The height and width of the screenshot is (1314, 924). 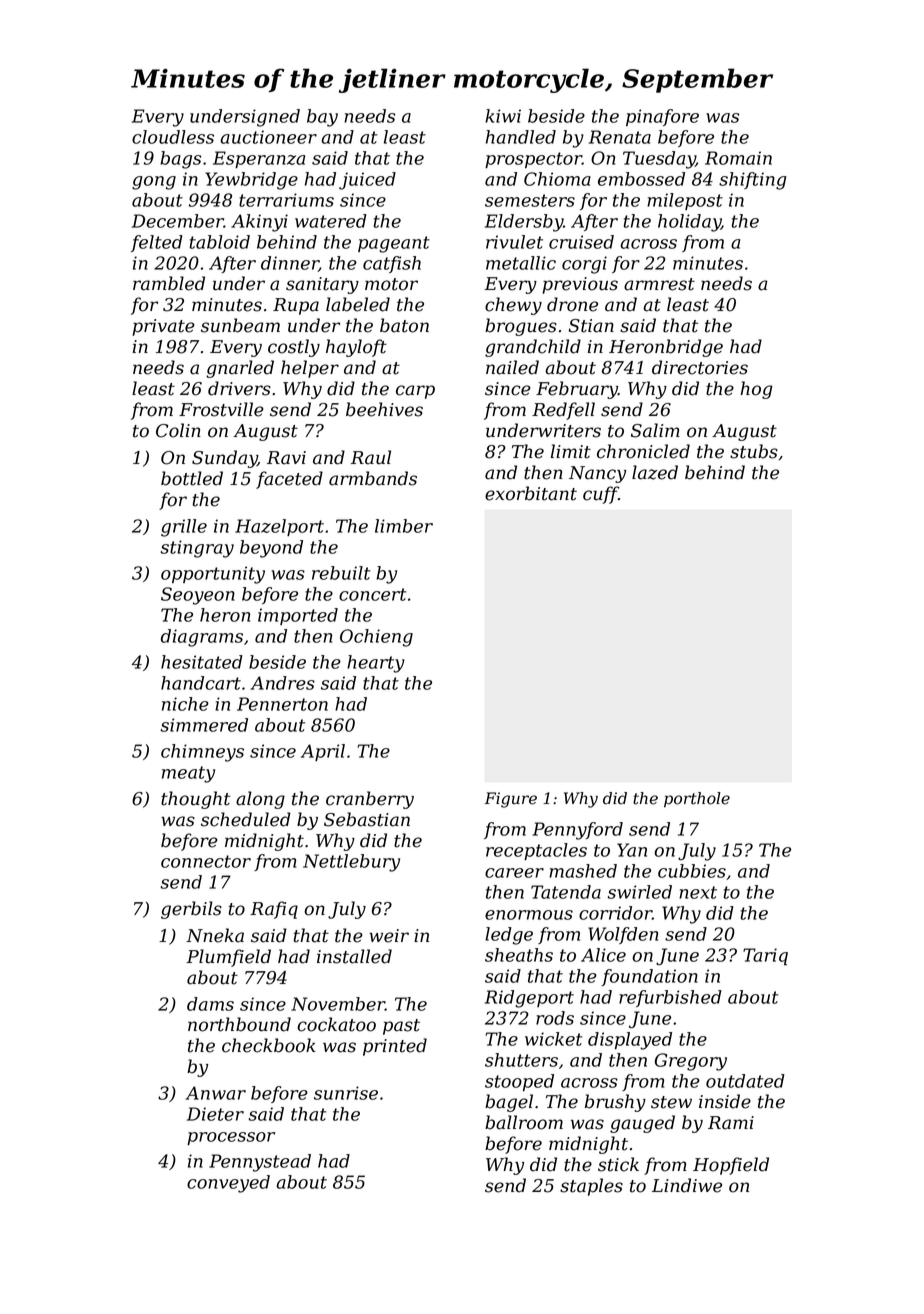 I want to click on thought, so click(x=196, y=800).
